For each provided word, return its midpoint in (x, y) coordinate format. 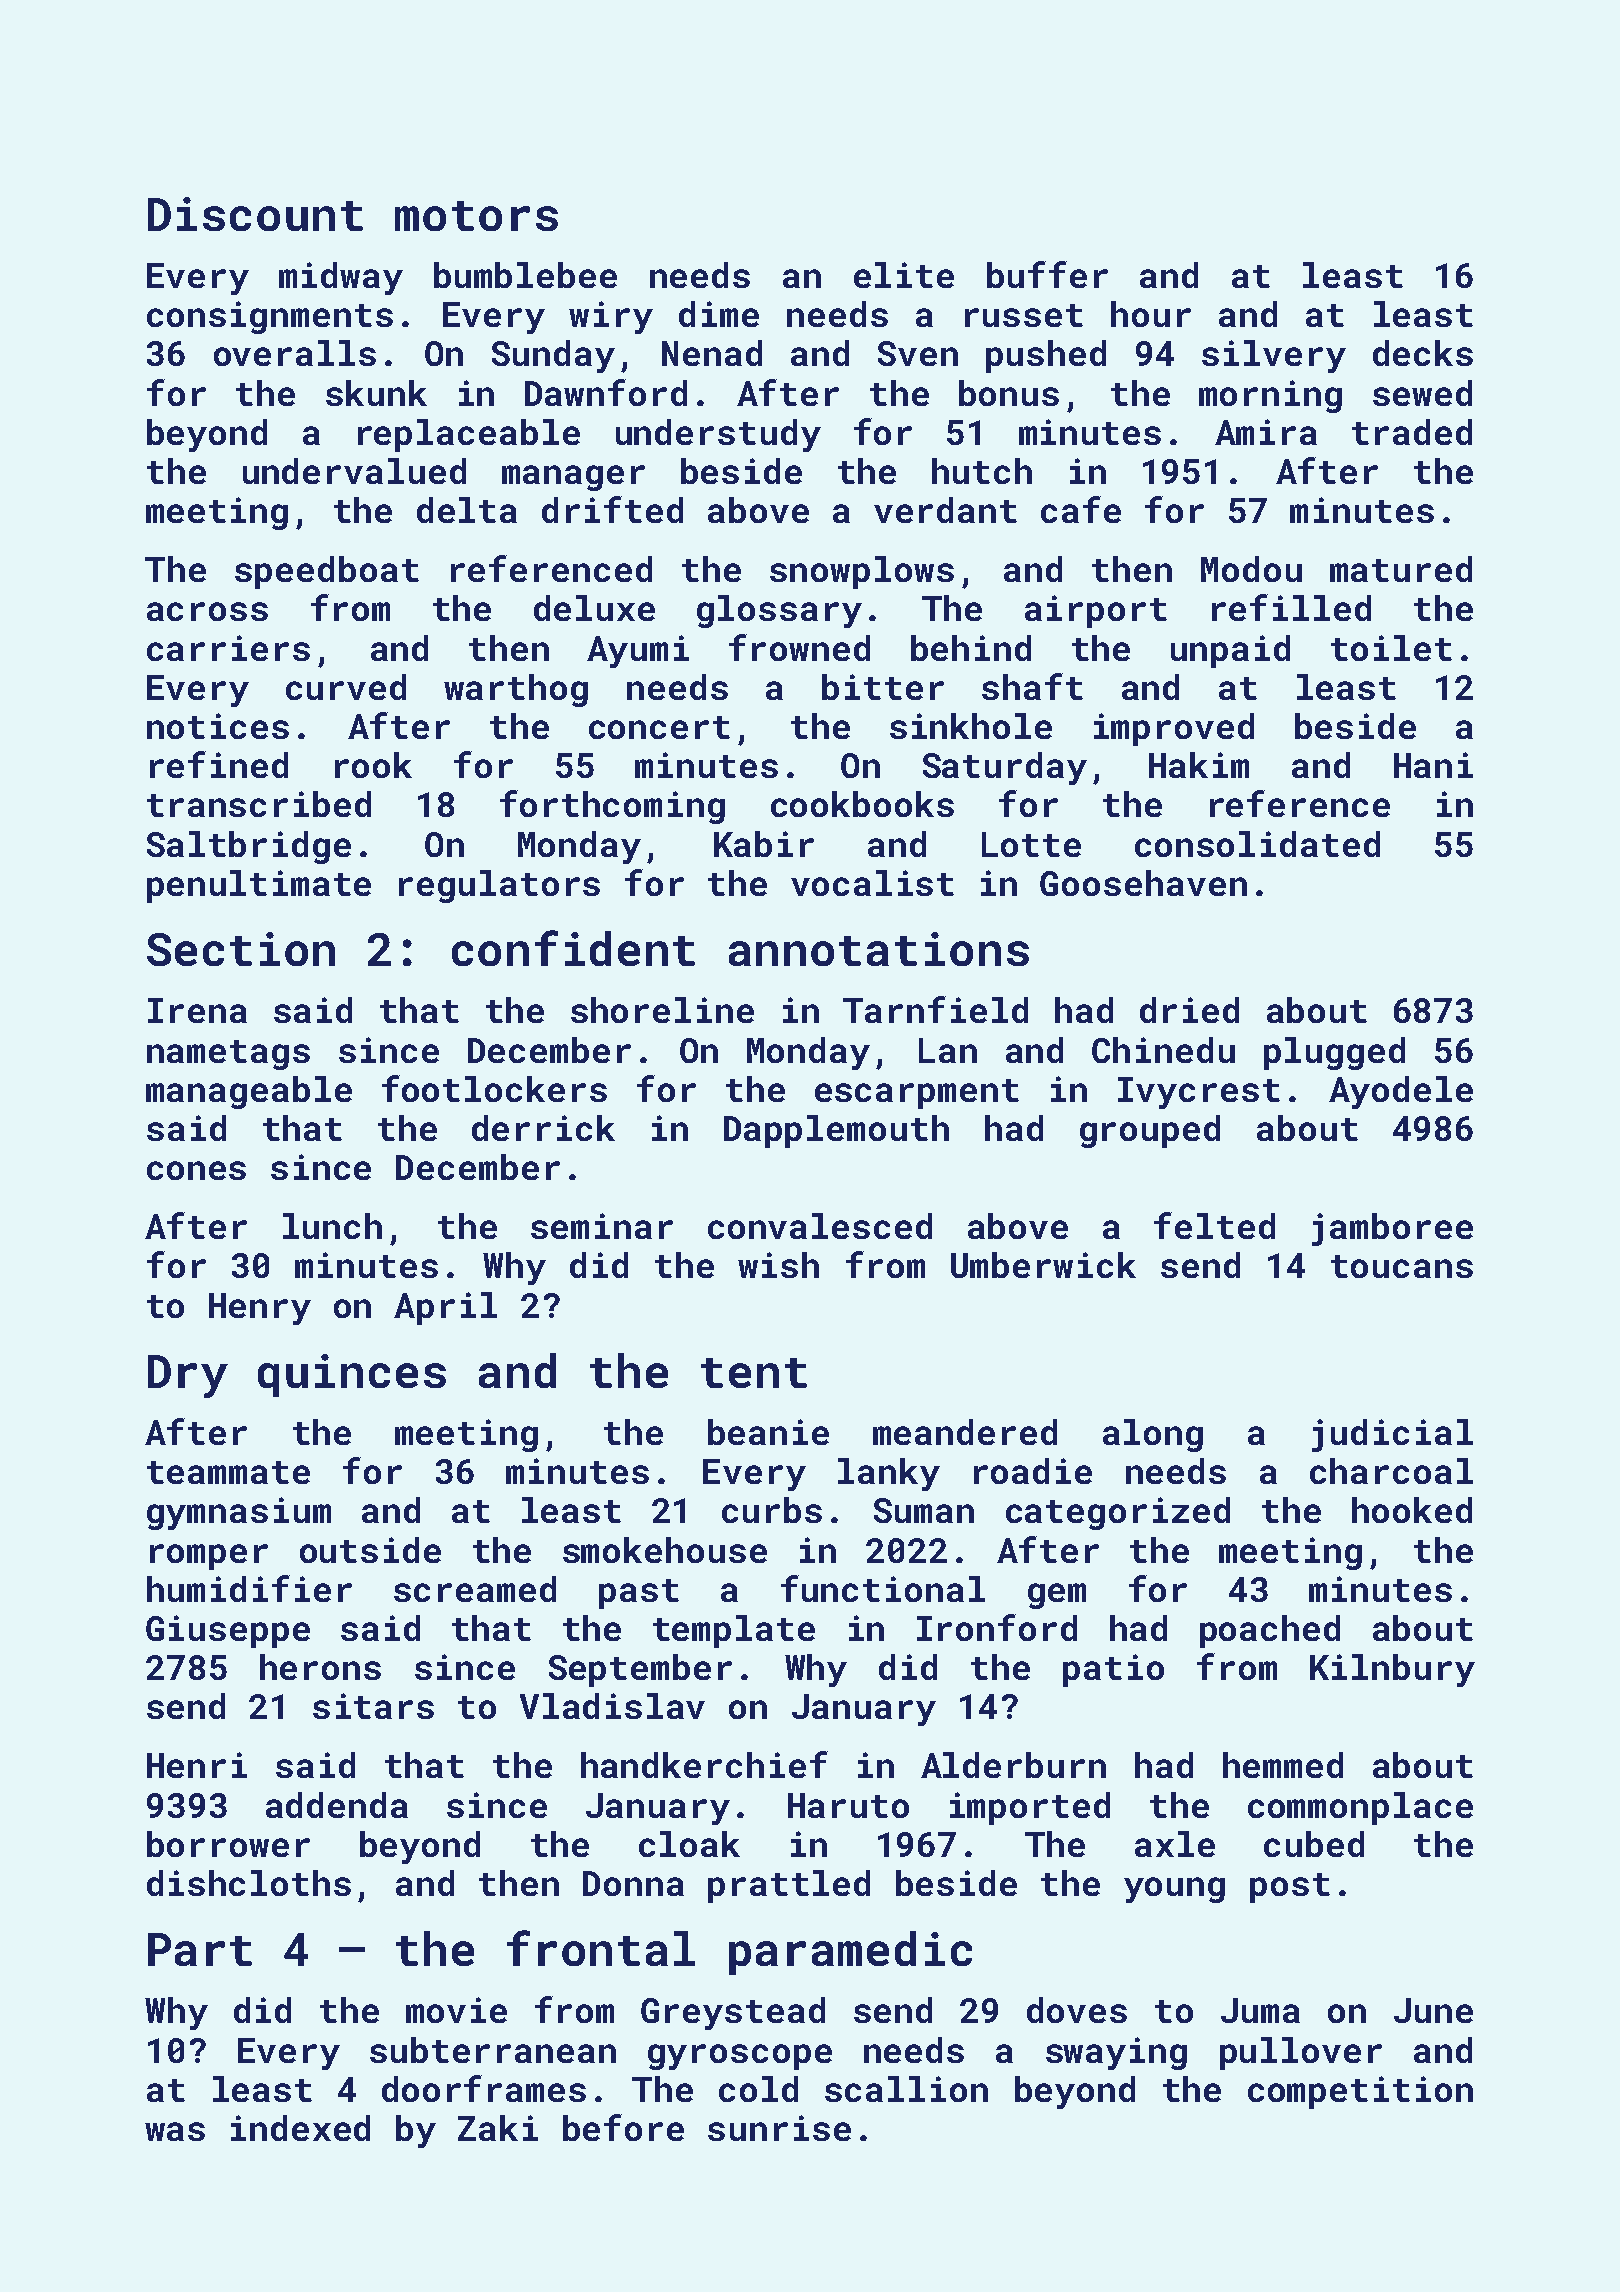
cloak (689, 1844)
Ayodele (1401, 1092)
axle (1175, 1844)
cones (196, 1170)
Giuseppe (228, 1631)
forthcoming (612, 807)
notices (218, 726)
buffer (1047, 274)
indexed (300, 2128)
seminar (602, 1226)
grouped (1150, 1131)
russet (1024, 315)
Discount (255, 214)
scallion (906, 2089)
